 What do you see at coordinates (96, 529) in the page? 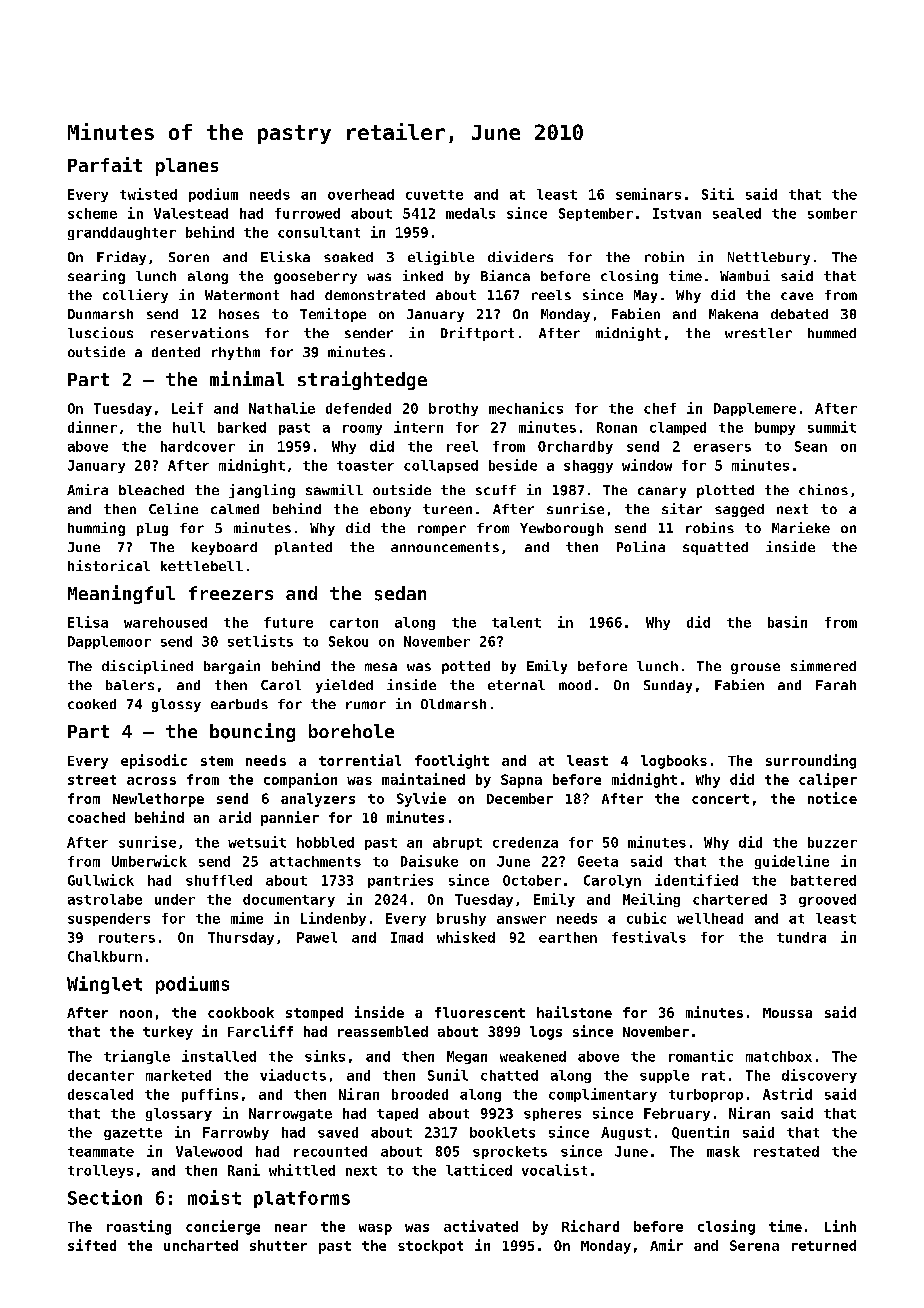
I see `humming` at bounding box center [96, 529].
